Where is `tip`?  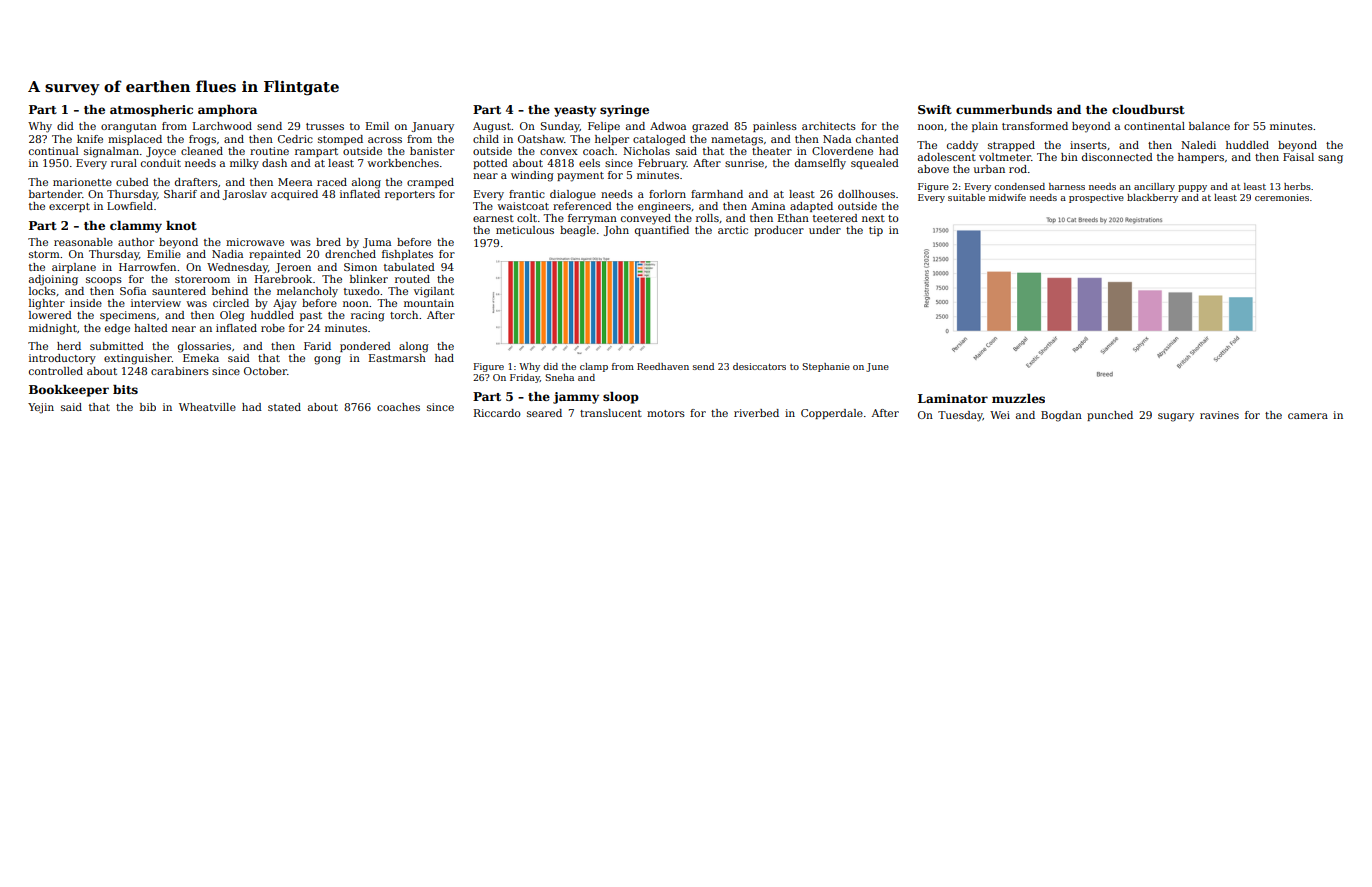 tip is located at coordinates (876, 231).
